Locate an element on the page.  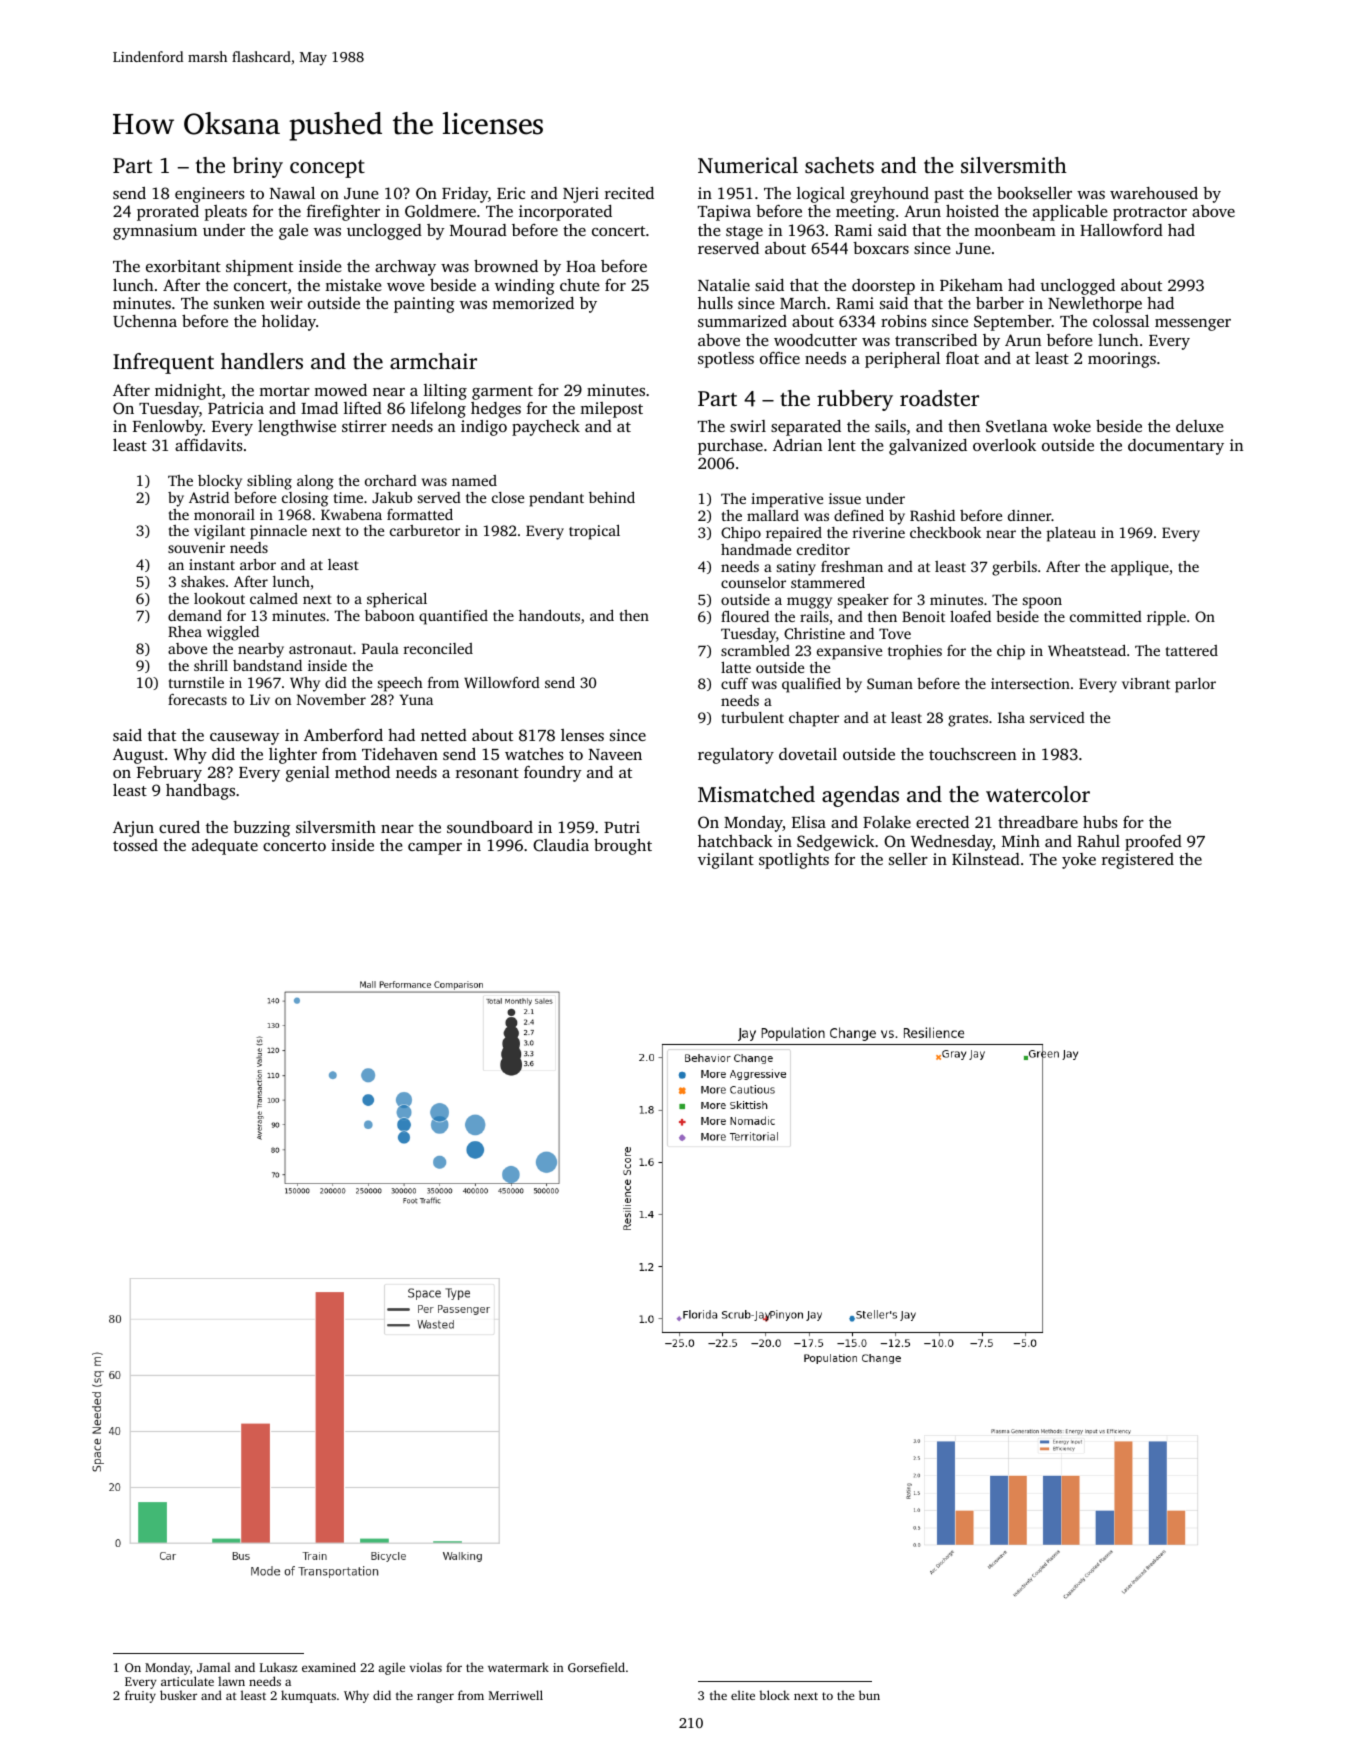
bun is located at coordinates (869, 1695).
